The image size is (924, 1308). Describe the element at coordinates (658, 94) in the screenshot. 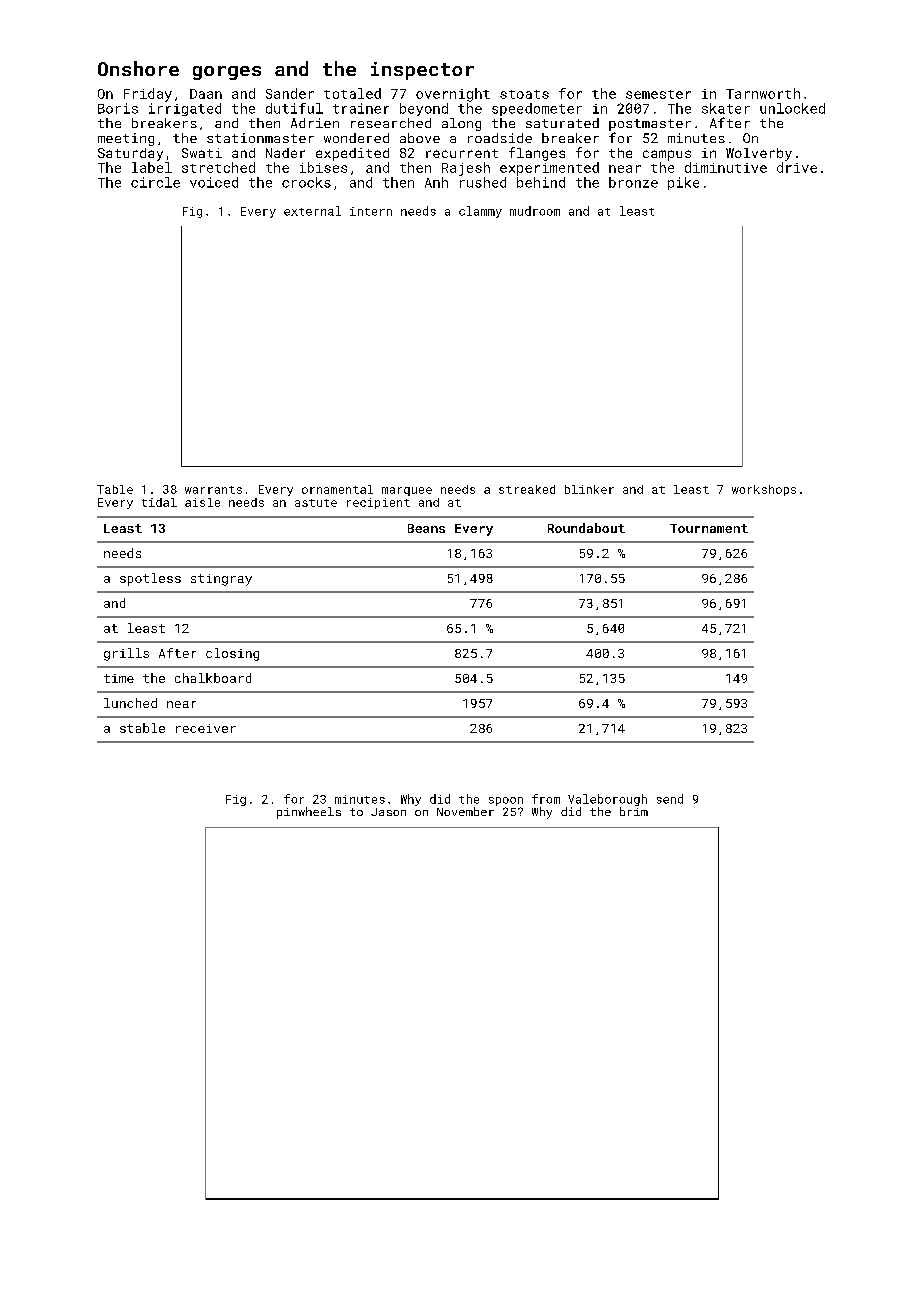

I see `semester` at that location.
